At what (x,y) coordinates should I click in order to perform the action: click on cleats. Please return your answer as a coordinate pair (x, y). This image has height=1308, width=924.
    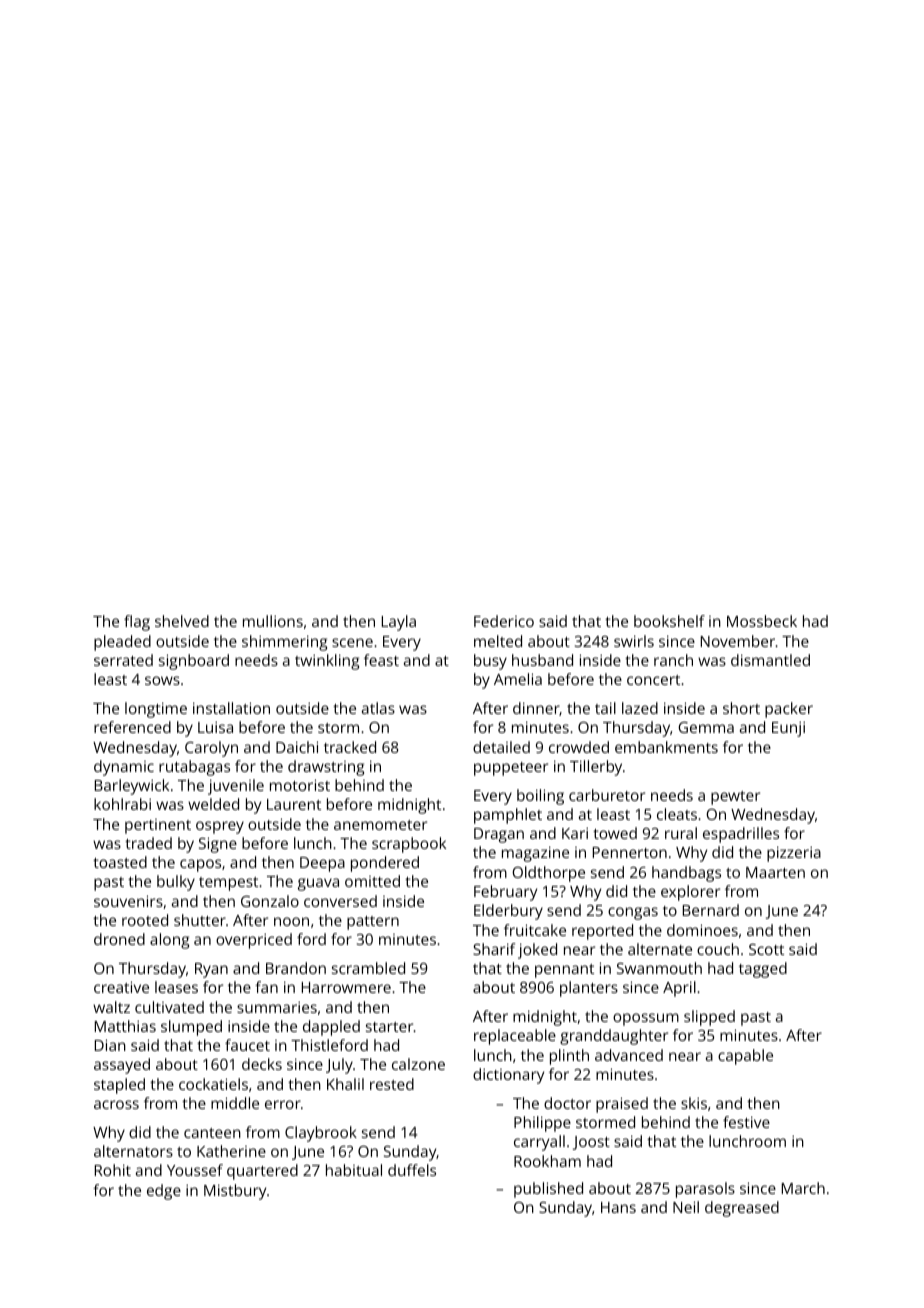
    Looking at the image, I should click on (677, 814).
